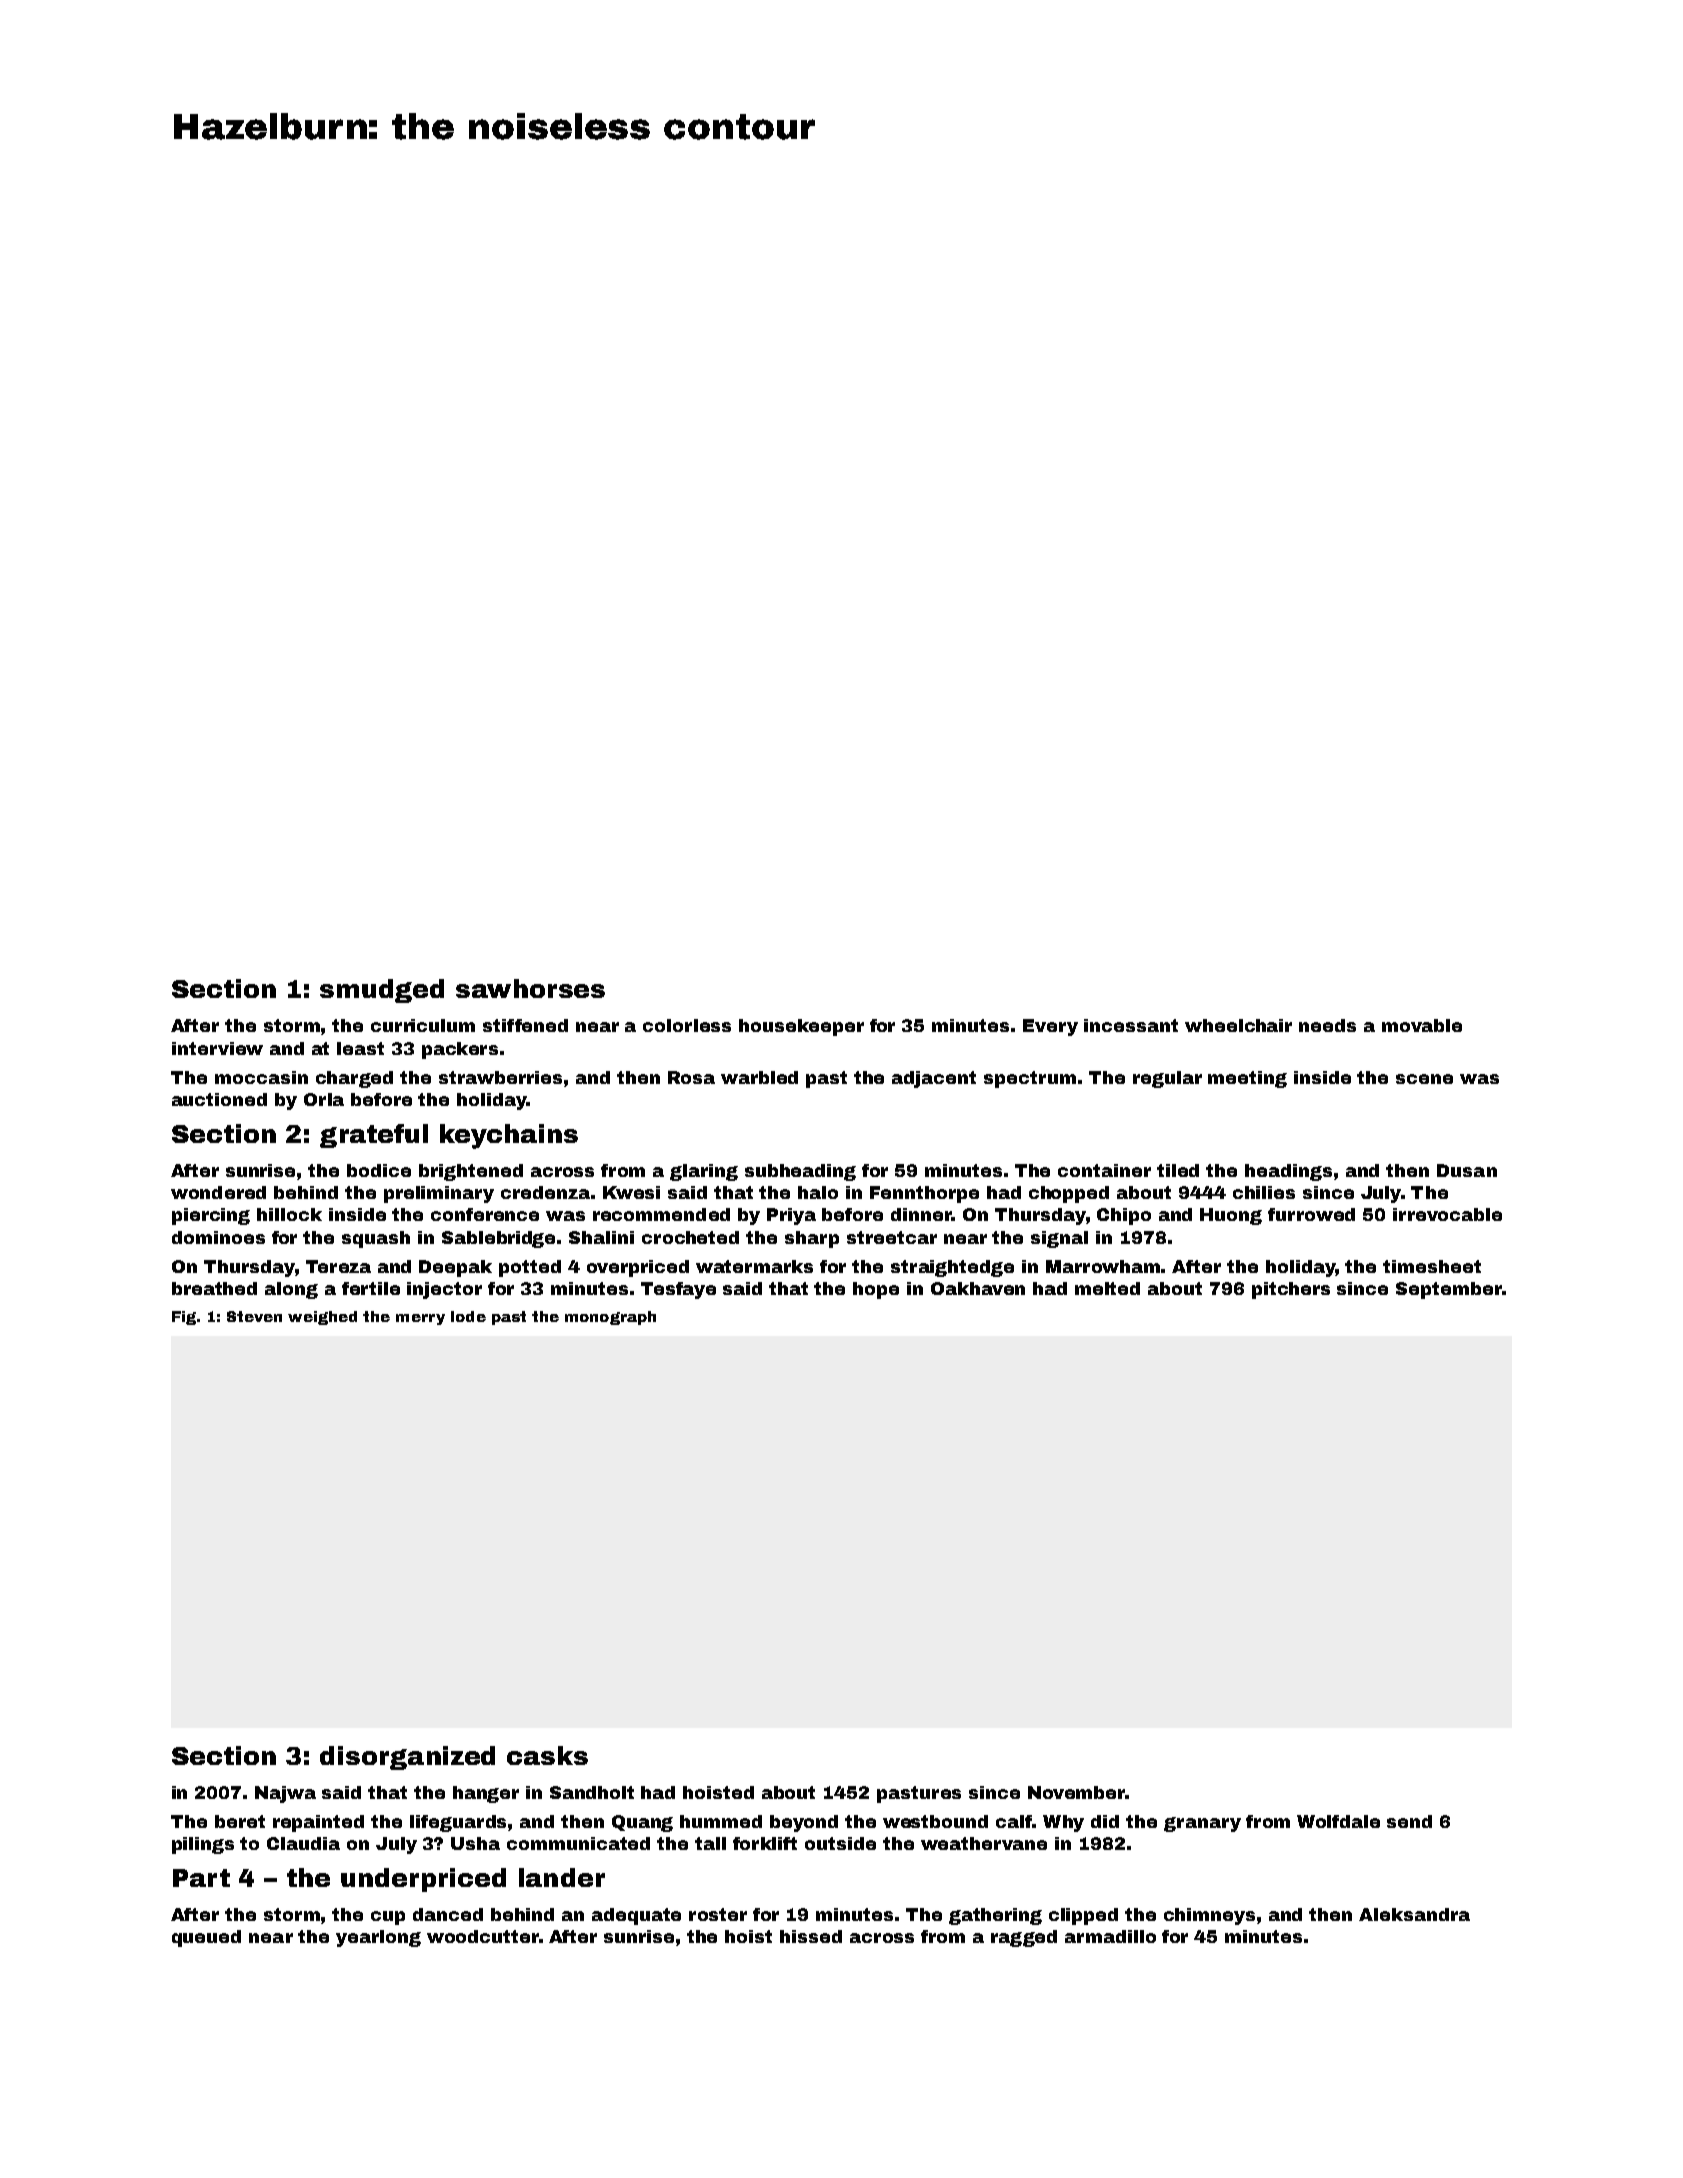 This screenshot has height=2178, width=1683. What do you see at coordinates (530, 988) in the screenshot?
I see `sawhorses` at bounding box center [530, 988].
